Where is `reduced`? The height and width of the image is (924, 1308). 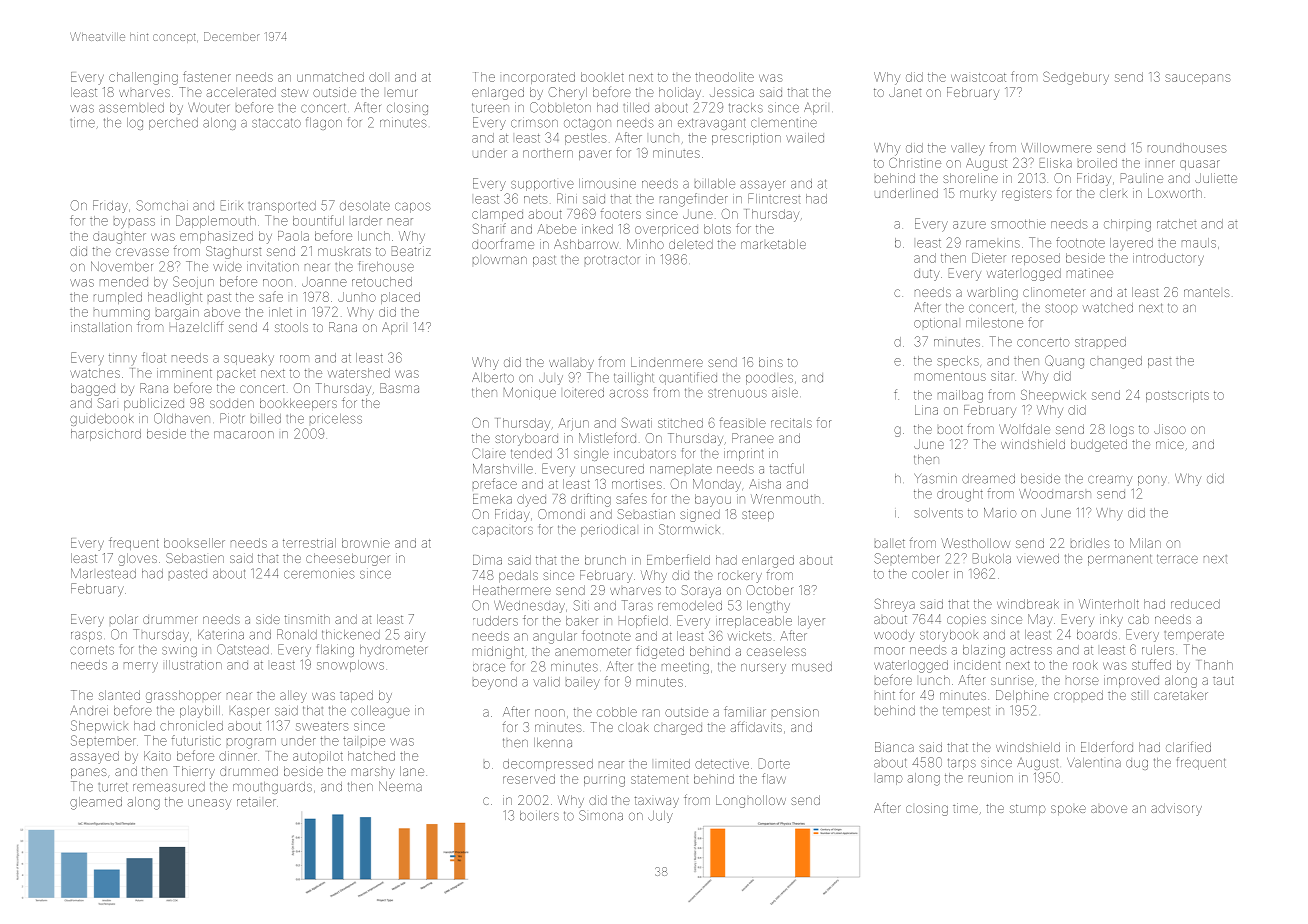 reduced is located at coordinates (1195, 604).
